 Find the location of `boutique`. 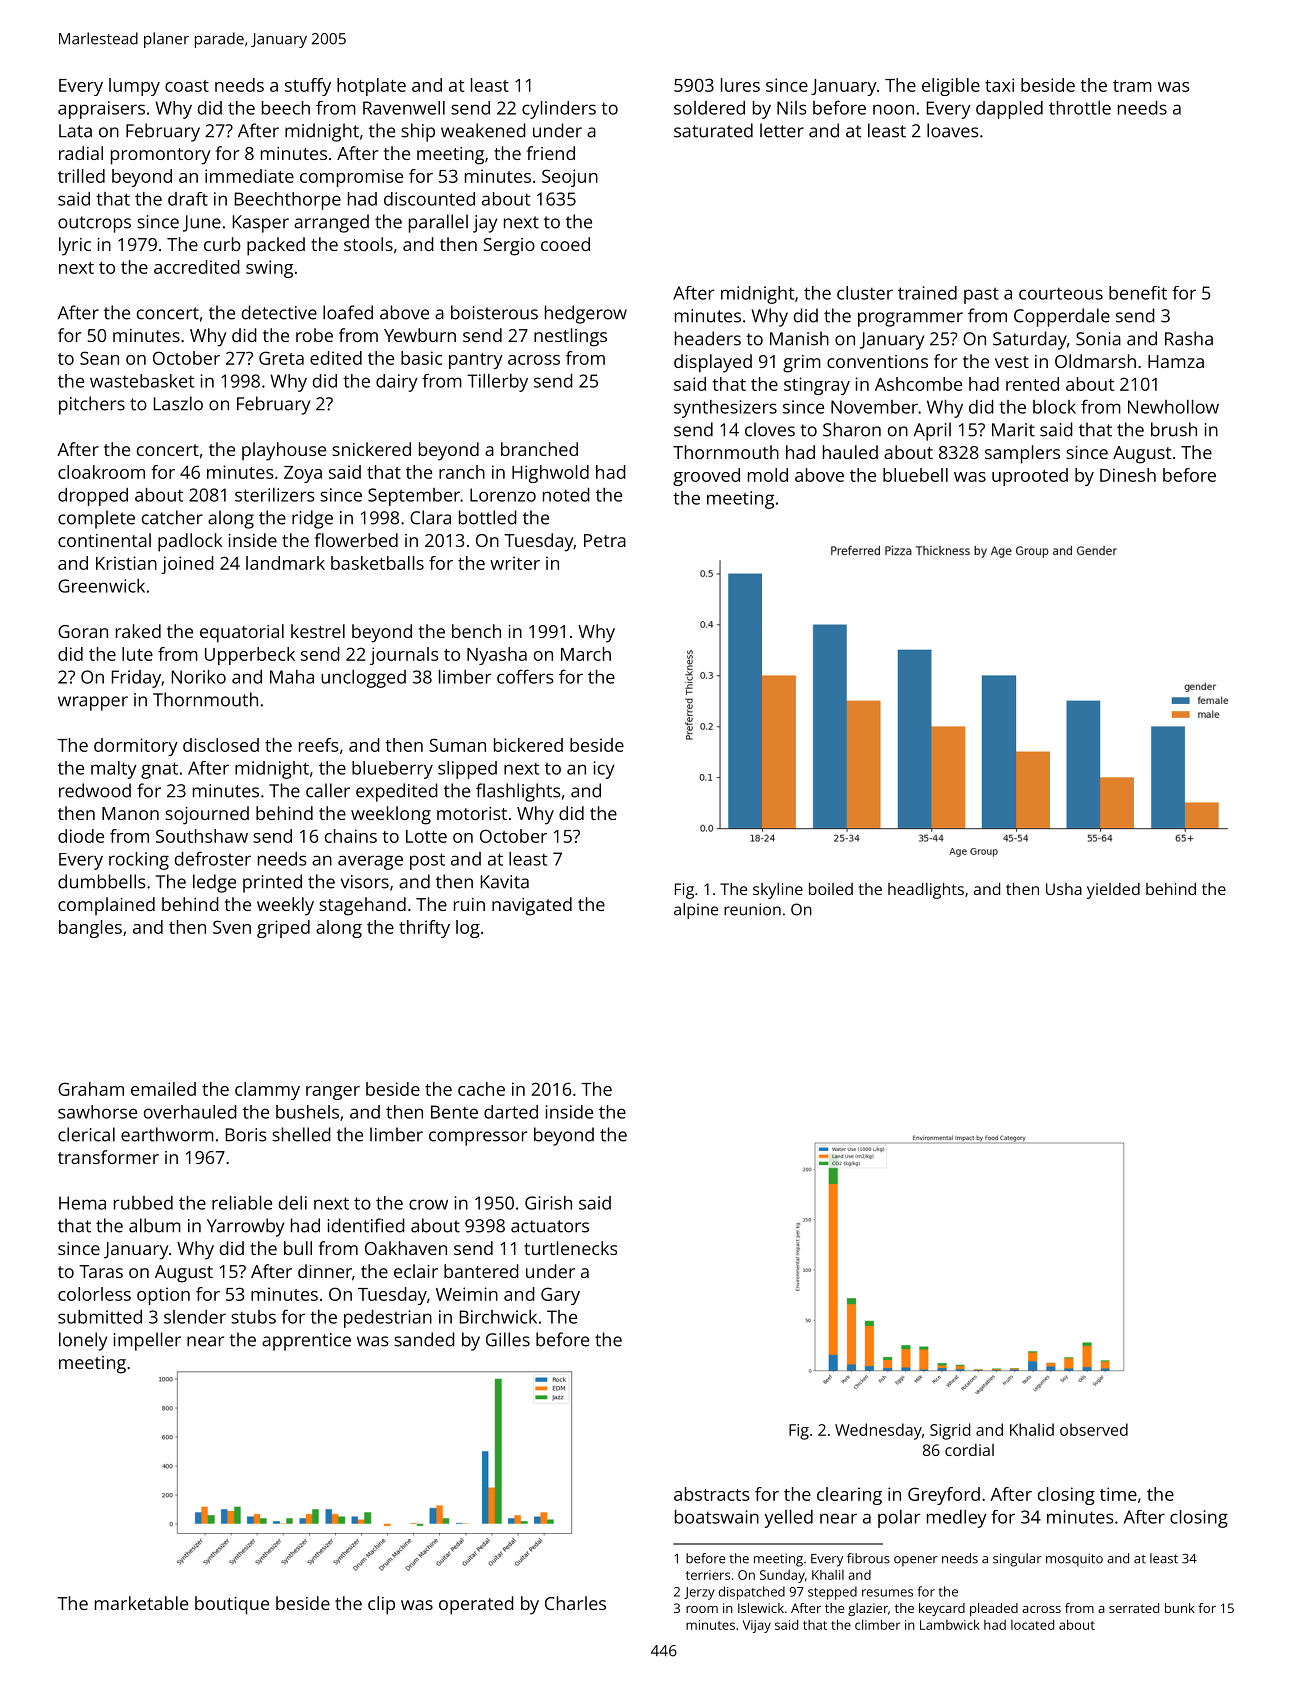

boutique is located at coordinates (232, 1605).
